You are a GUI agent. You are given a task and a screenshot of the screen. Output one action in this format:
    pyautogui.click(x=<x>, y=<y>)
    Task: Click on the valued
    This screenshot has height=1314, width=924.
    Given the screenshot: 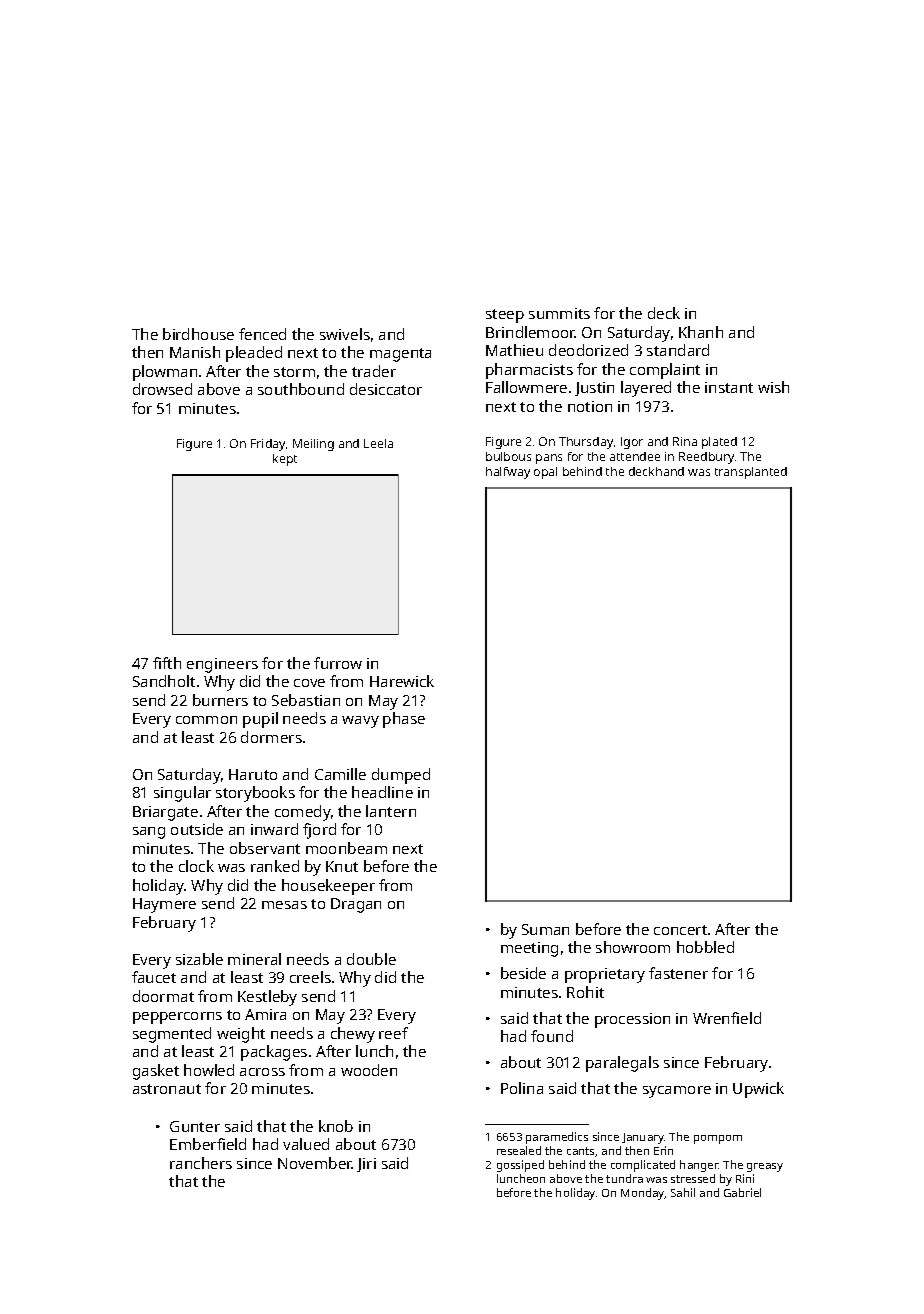 What is the action you would take?
    pyautogui.click(x=306, y=1144)
